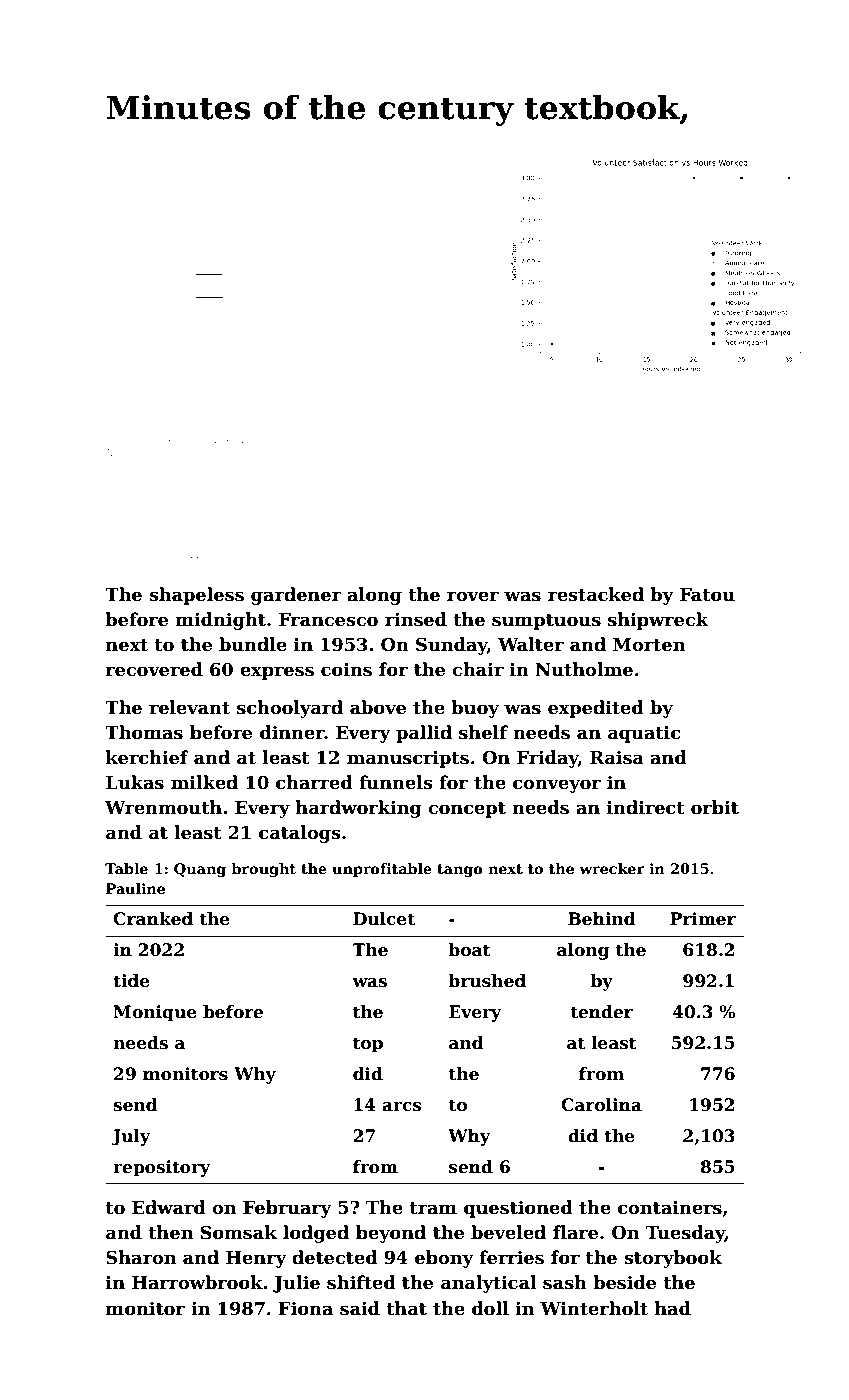 This screenshot has height=1400, width=849. What do you see at coordinates (646, 807) in the screenshot?
I see `indirect` at bounding box center [646, 807].
